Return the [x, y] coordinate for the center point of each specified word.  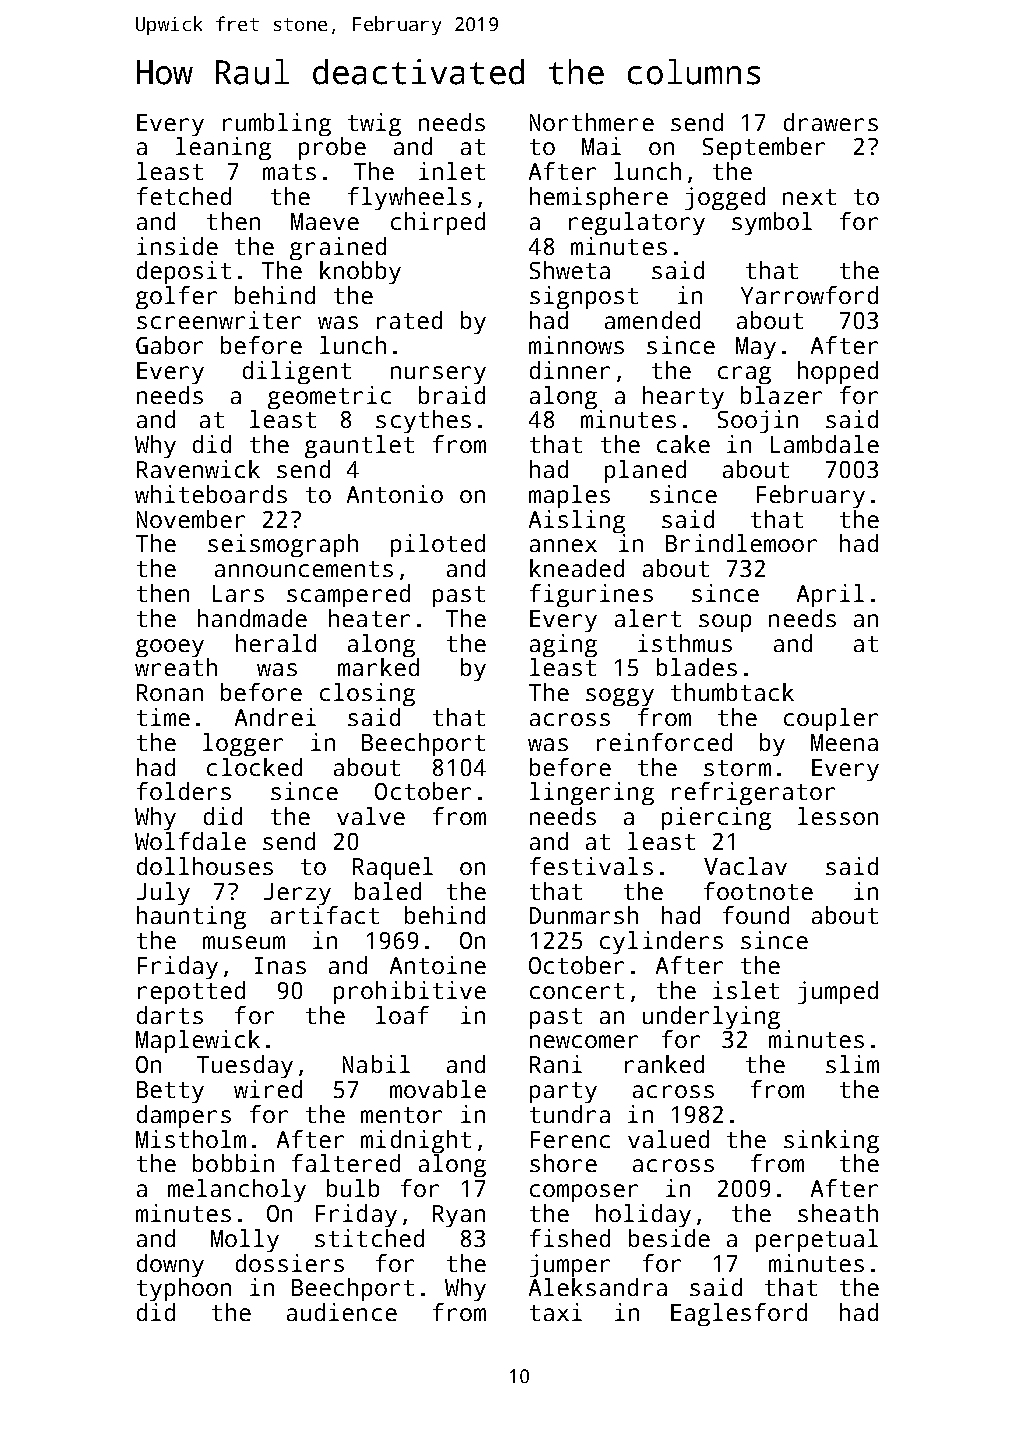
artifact [325, 915]
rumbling [277, 124]
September [764, 148]
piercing [716, 818]
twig [374, 124]
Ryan [459, 1216]
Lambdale [825, 444]
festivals [591, 866]
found [756, 915]
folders [184, 791]
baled [388, 891]
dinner [570, 370]
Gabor [169, 345]
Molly [245, 1240]
